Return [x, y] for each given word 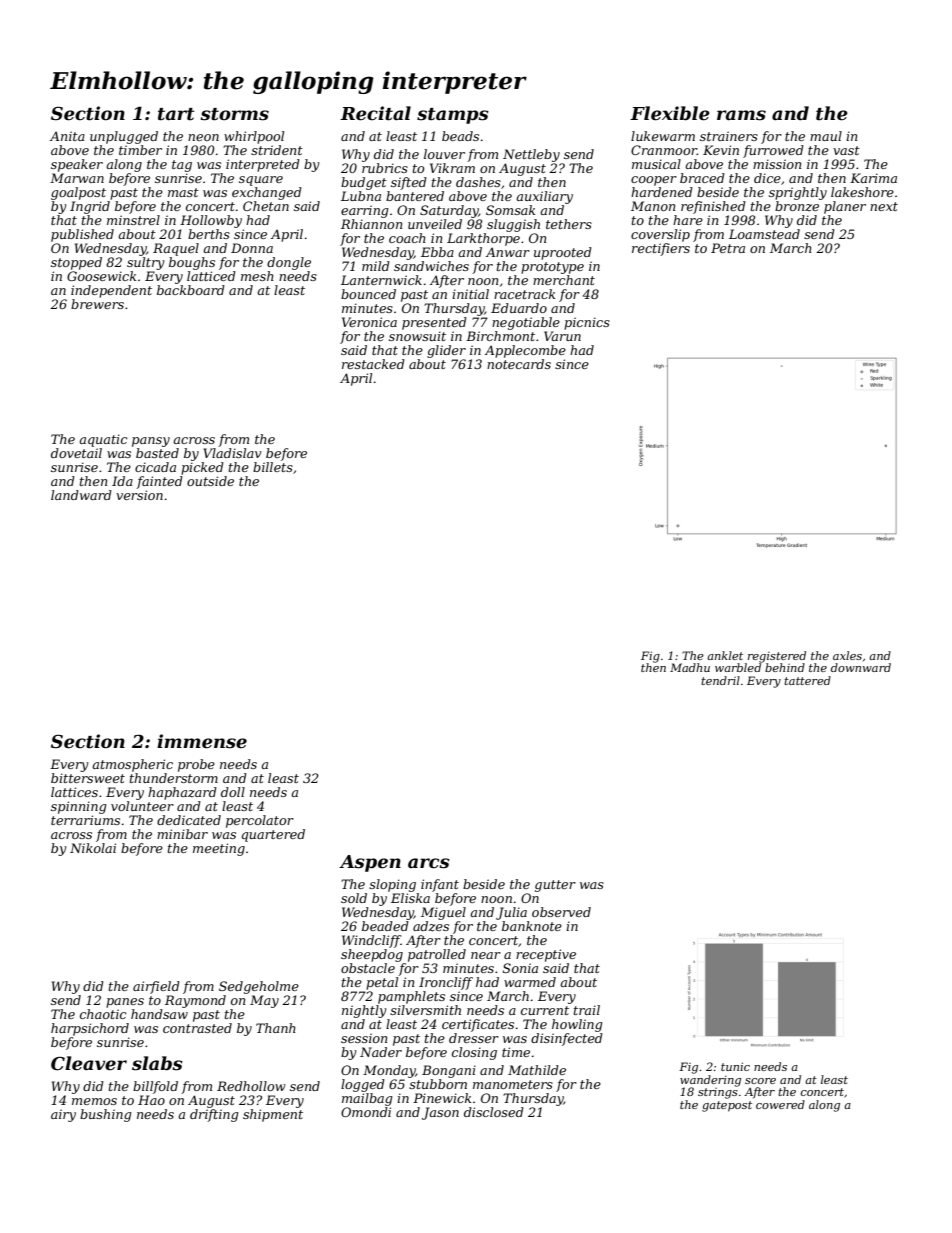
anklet [725, 655]
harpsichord [90, 1029]
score [760, 1081]
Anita [67, 136]
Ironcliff [446, 983]
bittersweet [88, 778]
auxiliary [544, 197]
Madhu [690, 667]
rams [741, 115]
